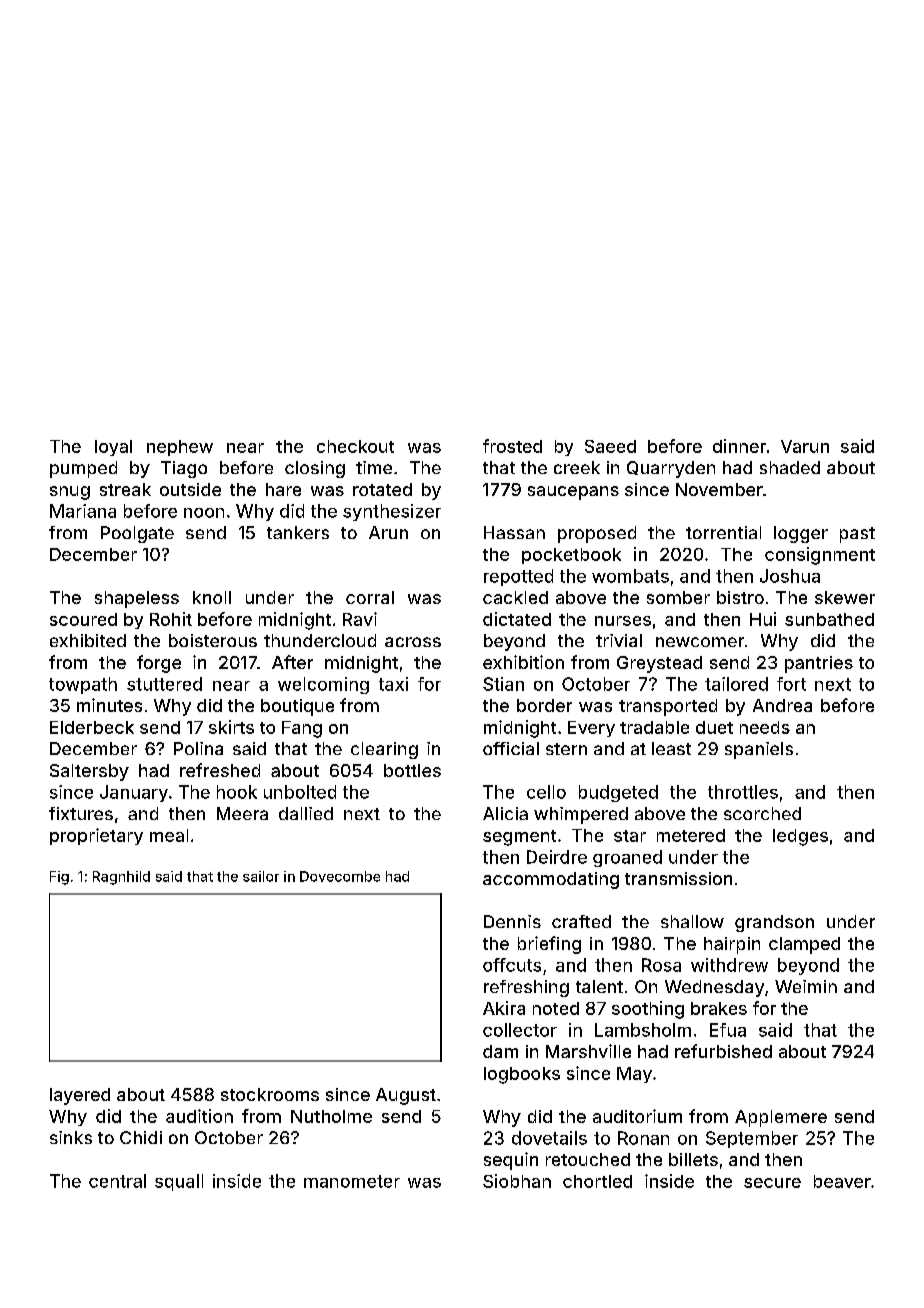  Describe the element at coordinates (261, 876) in the screenshot. I see `sailor` at that location.
